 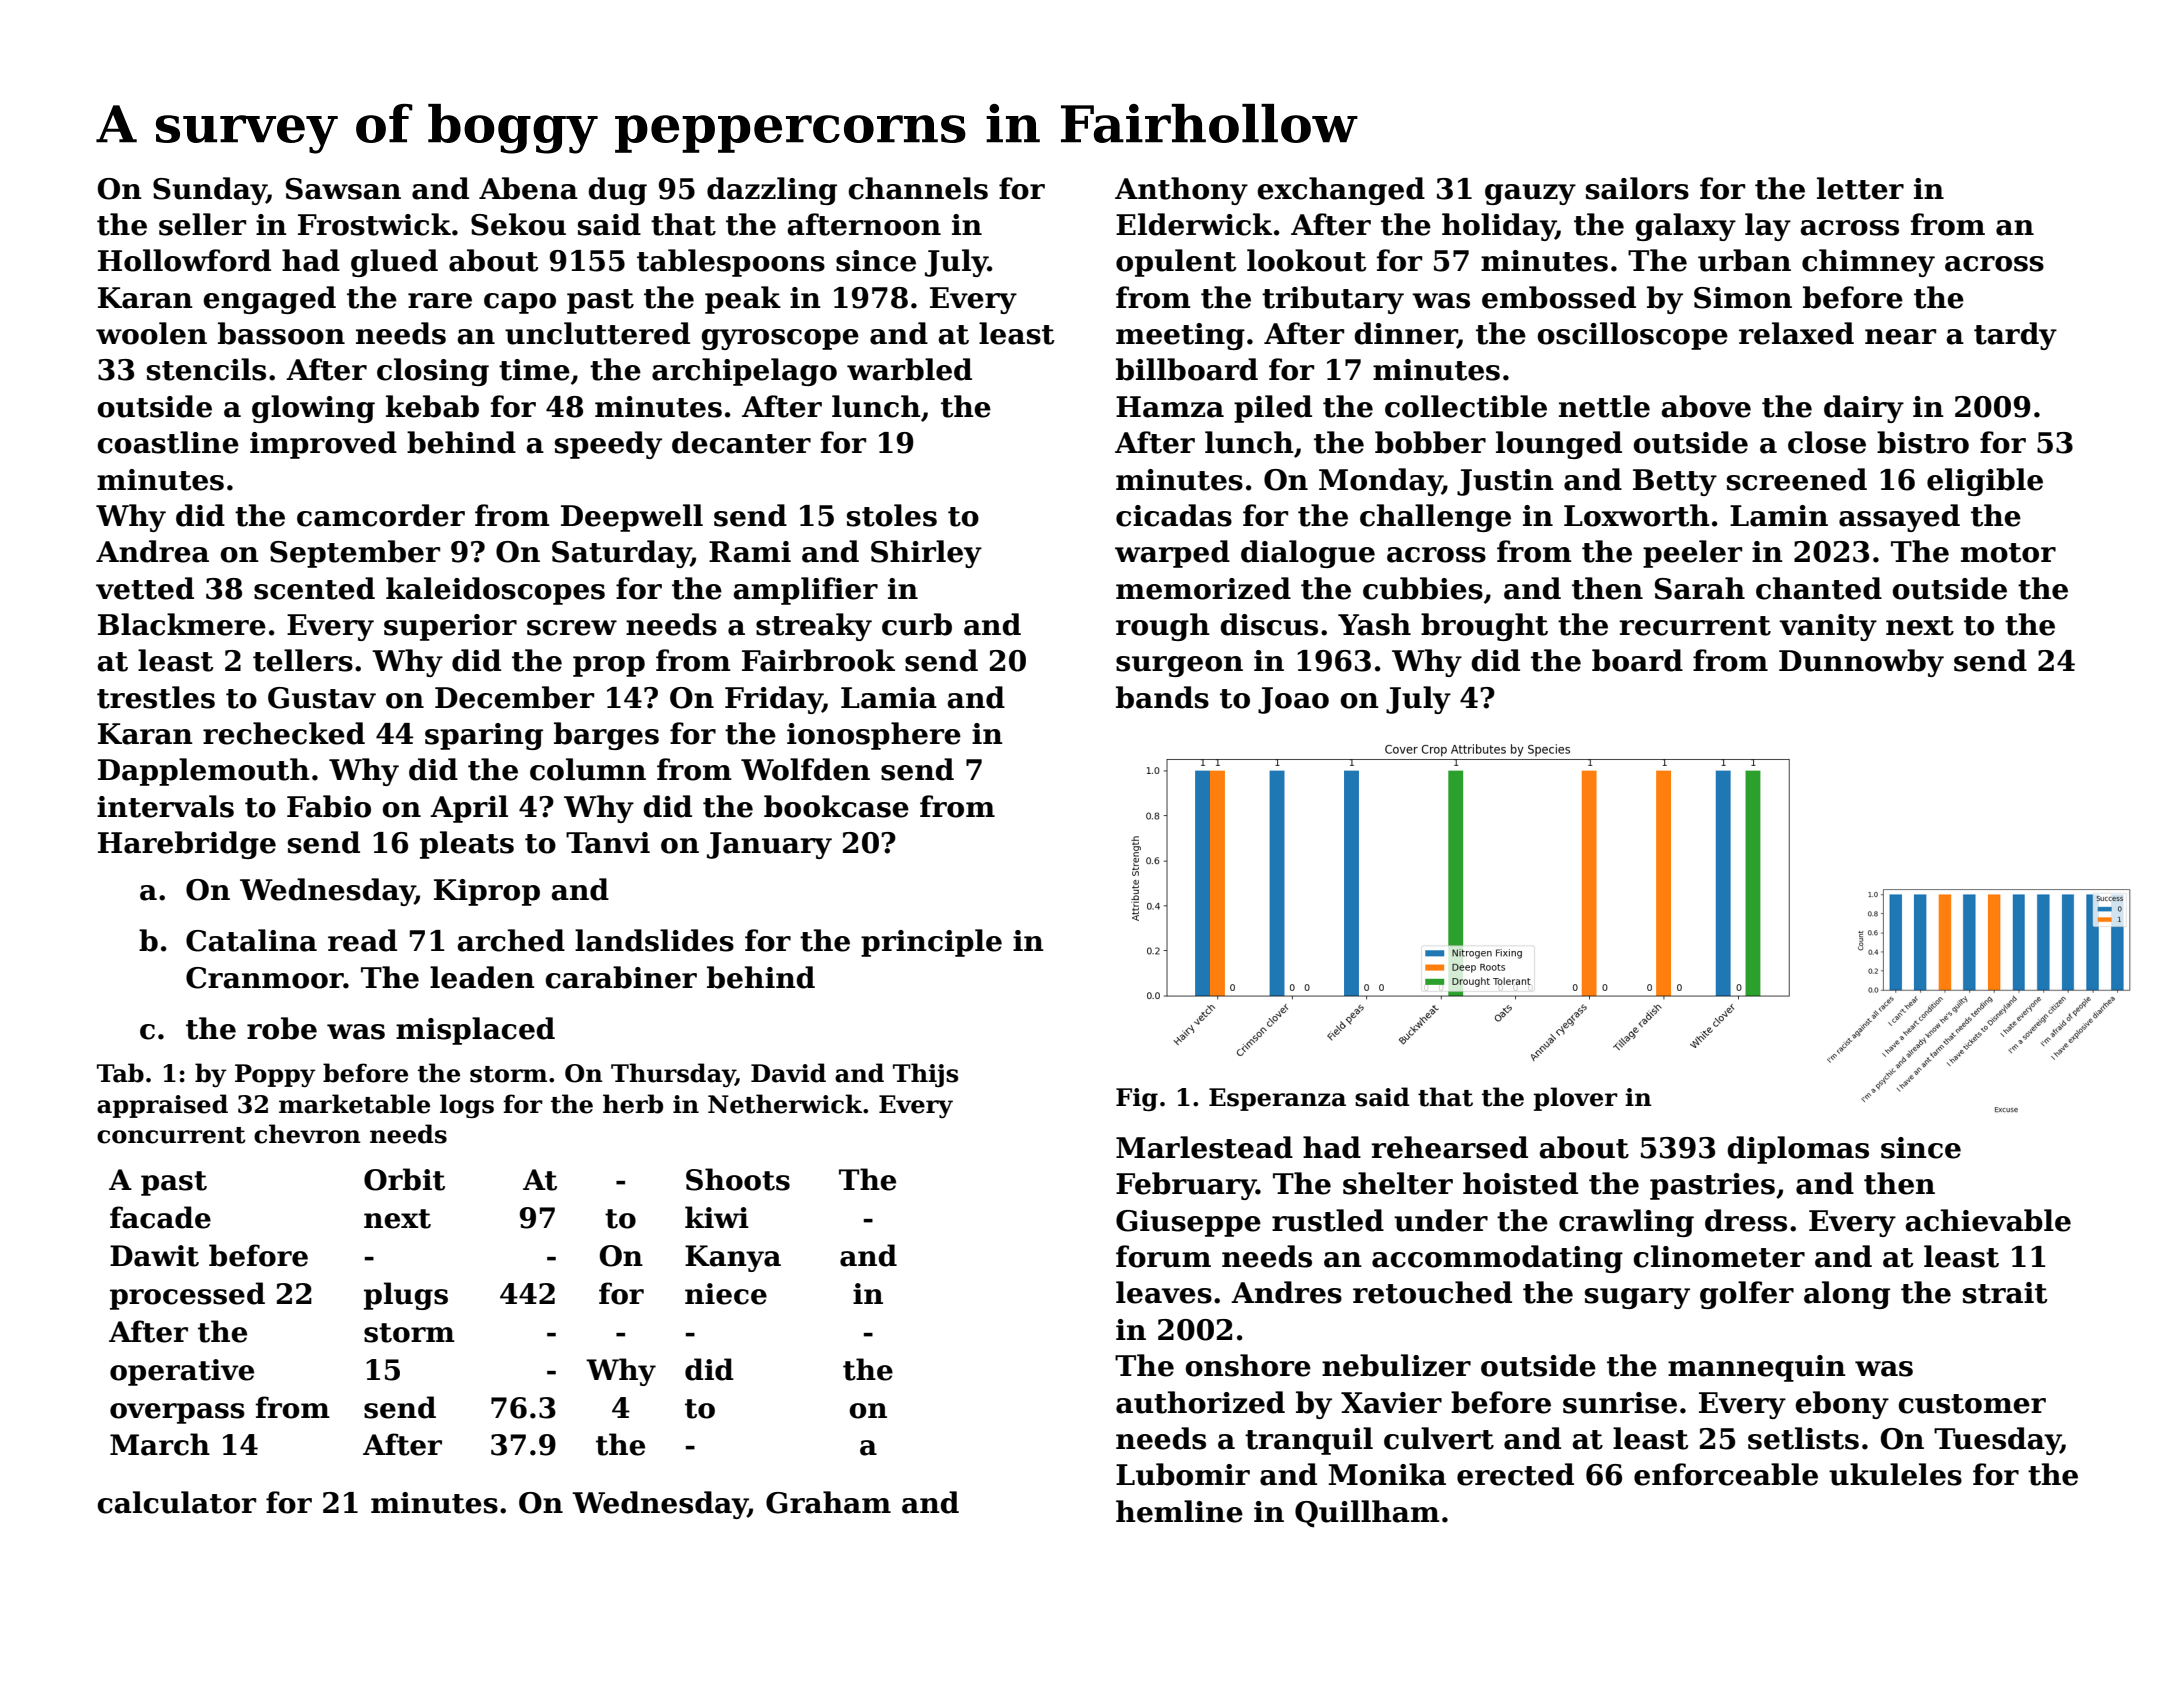 I want to click on authorized, so click(x=1200, y=1402).
